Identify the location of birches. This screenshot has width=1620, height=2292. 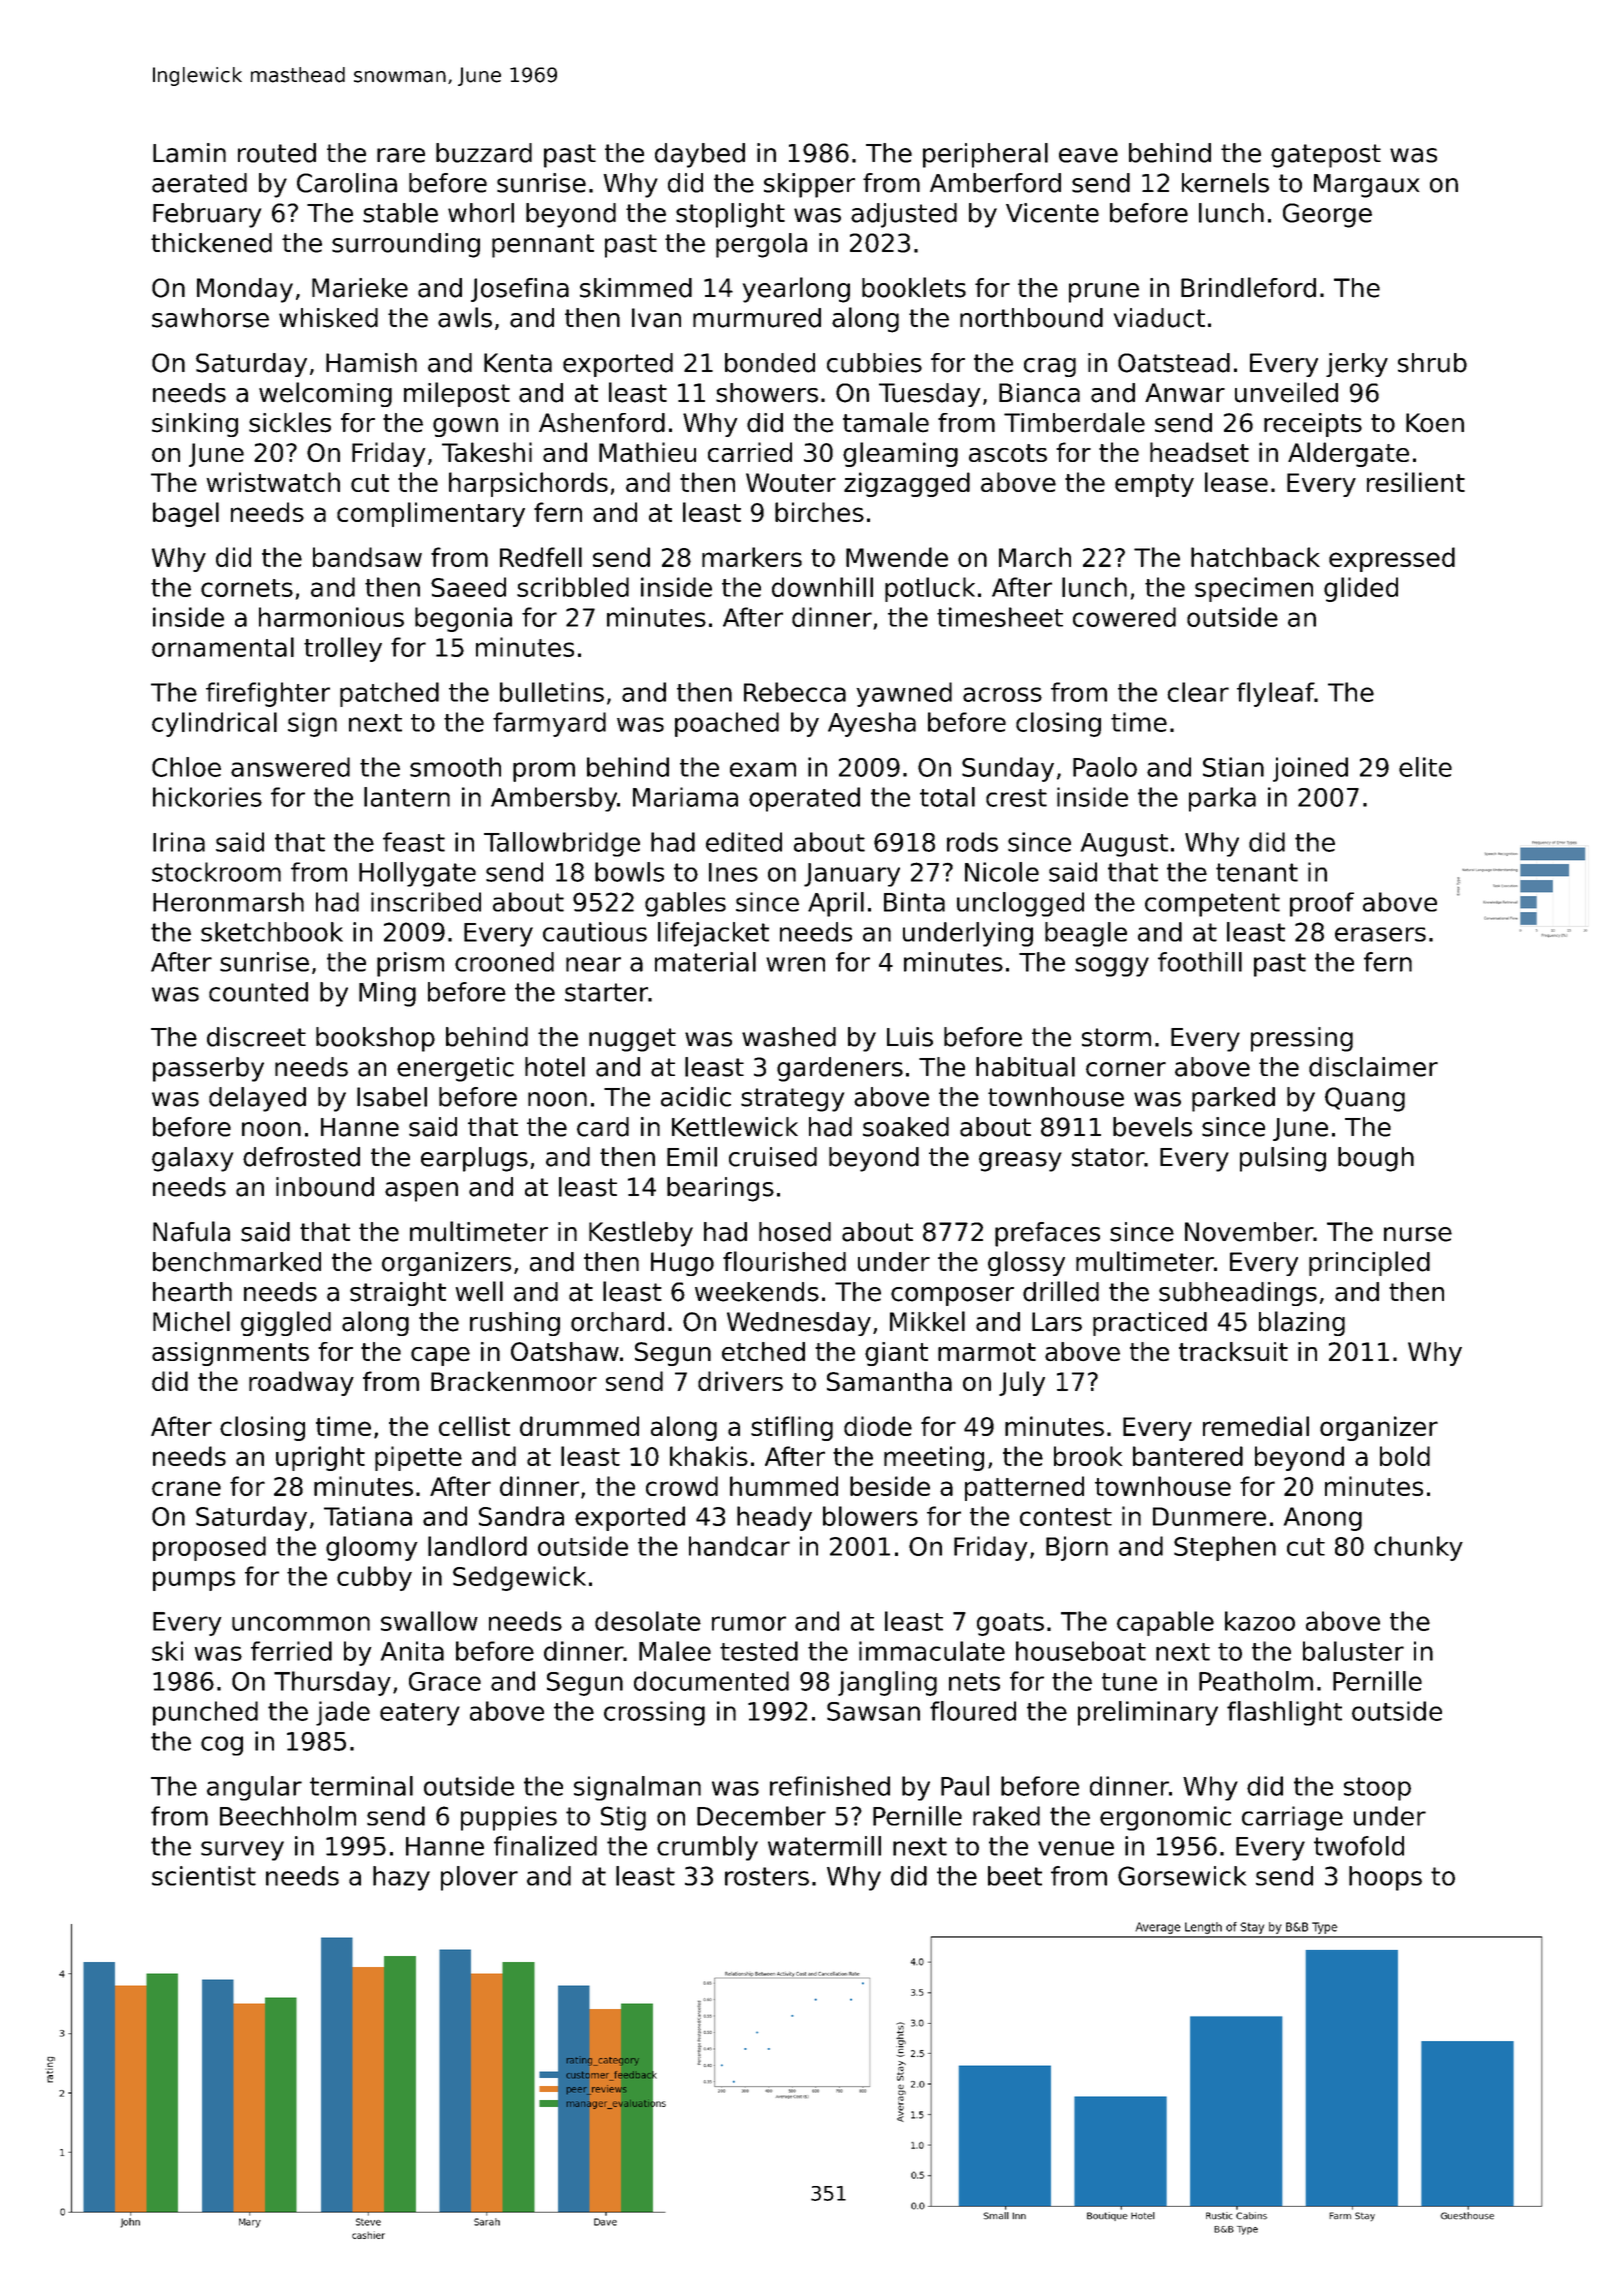
(819, 512).
